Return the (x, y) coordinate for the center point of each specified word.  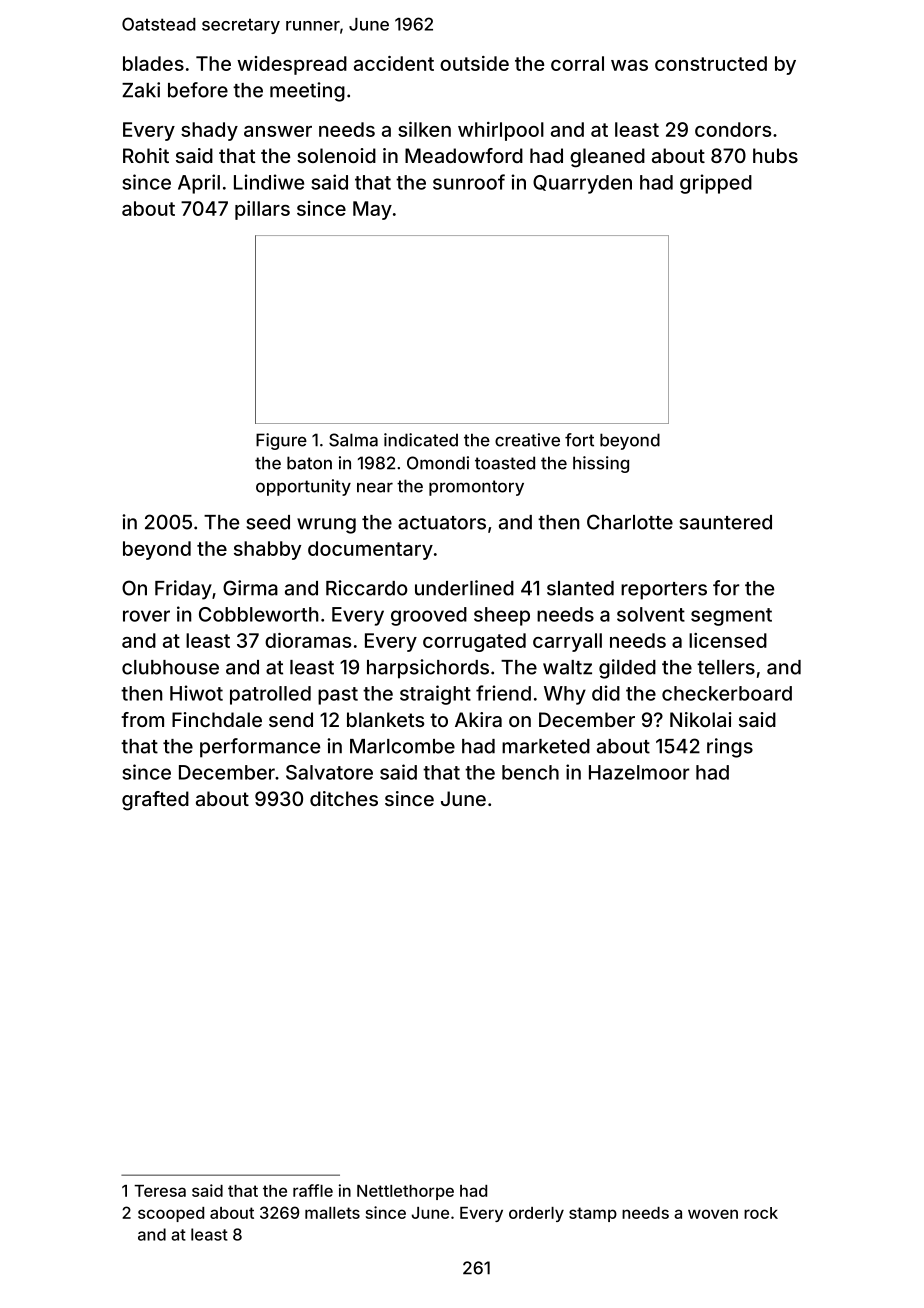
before (198, 90)
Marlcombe (402, 746)
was (629, 65)
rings (730, 748)
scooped (171, 1214)
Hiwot (196, 693)
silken (424, 129)
